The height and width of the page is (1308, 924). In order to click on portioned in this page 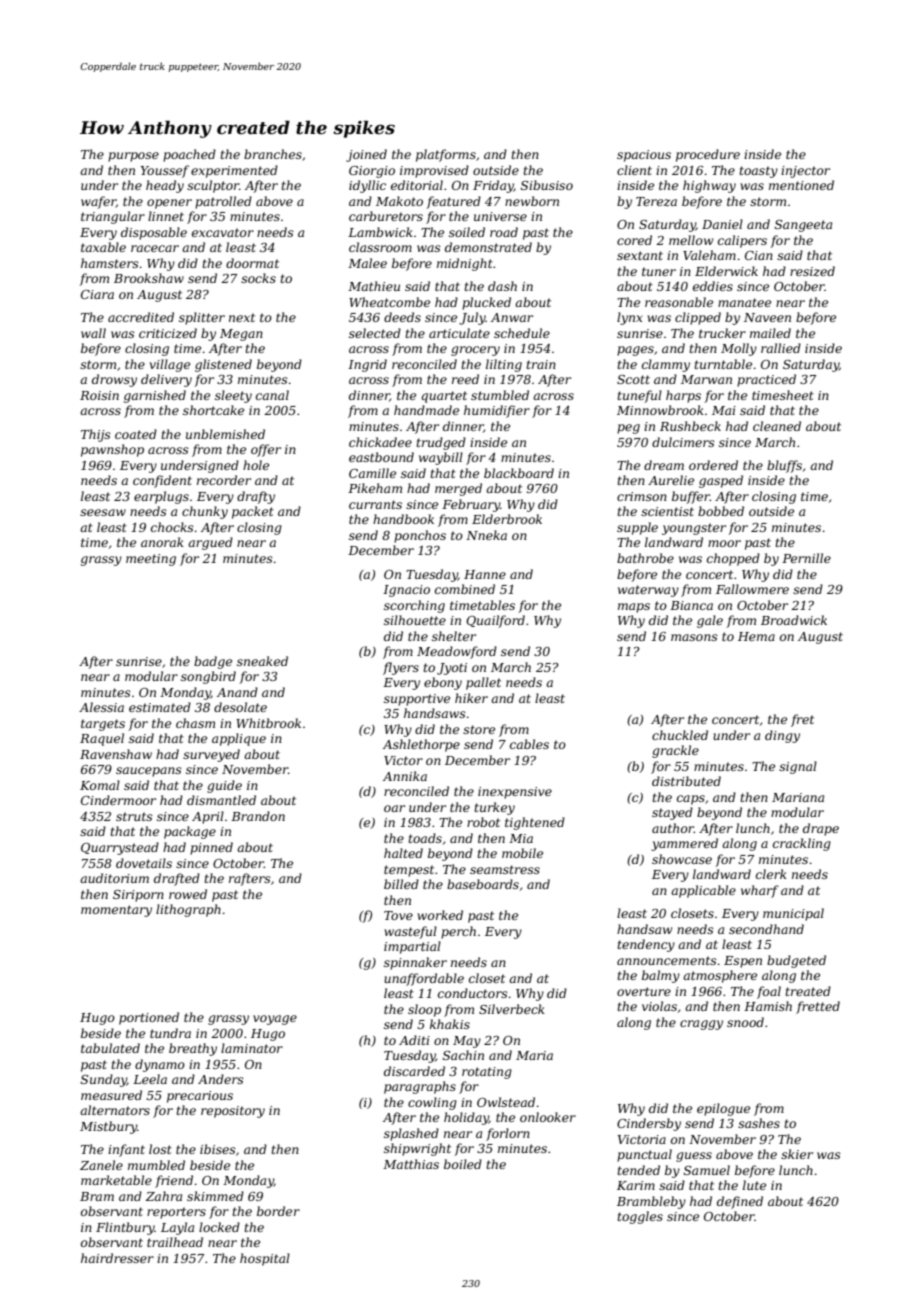, I will do `click(149, 1018)`.
